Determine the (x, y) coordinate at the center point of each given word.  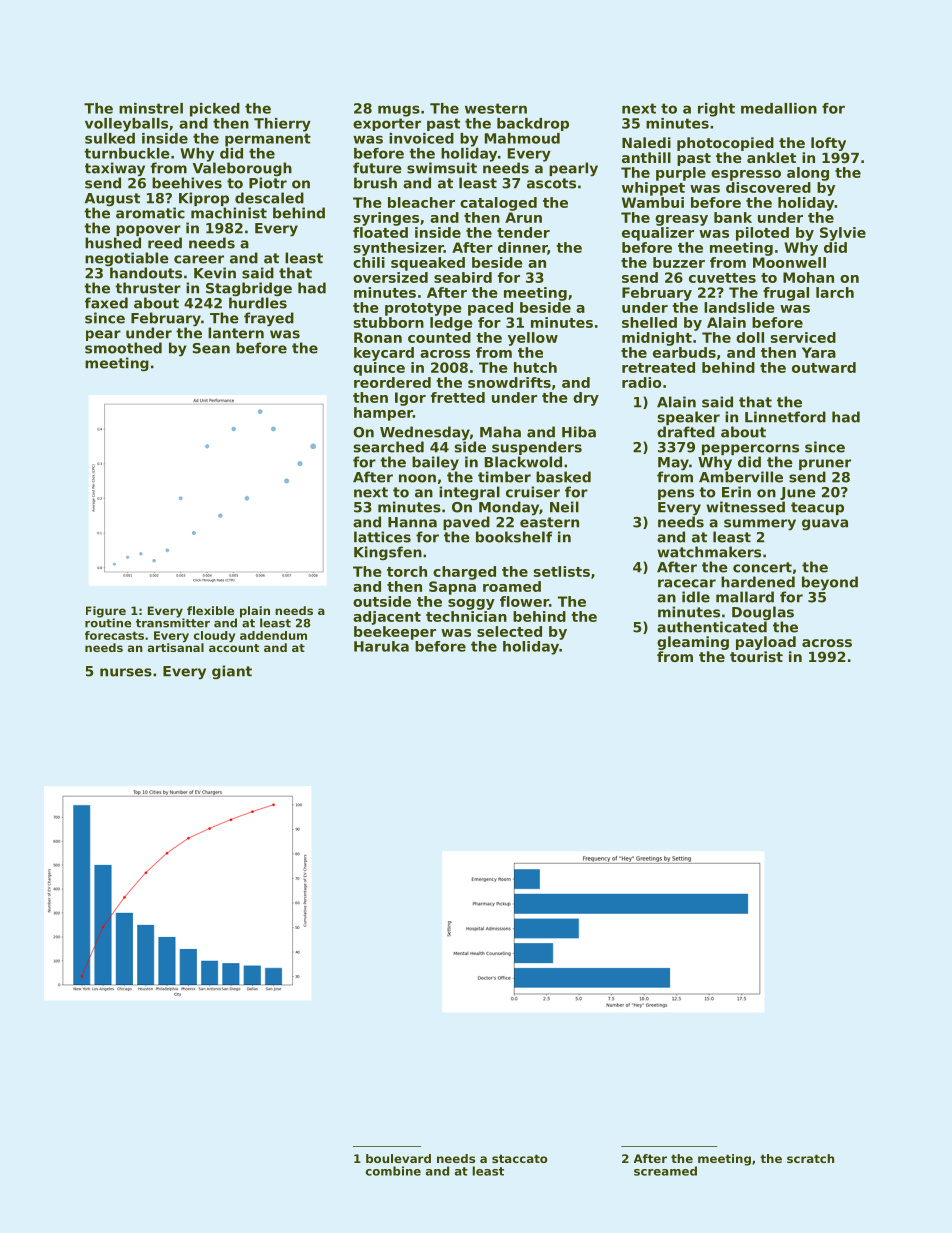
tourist (756, 656)
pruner (825, 464)
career (199, 259)
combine (393, 1171)
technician (466, 616)
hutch (535, 367)
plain (255, 612)
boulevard (398, 1158)
